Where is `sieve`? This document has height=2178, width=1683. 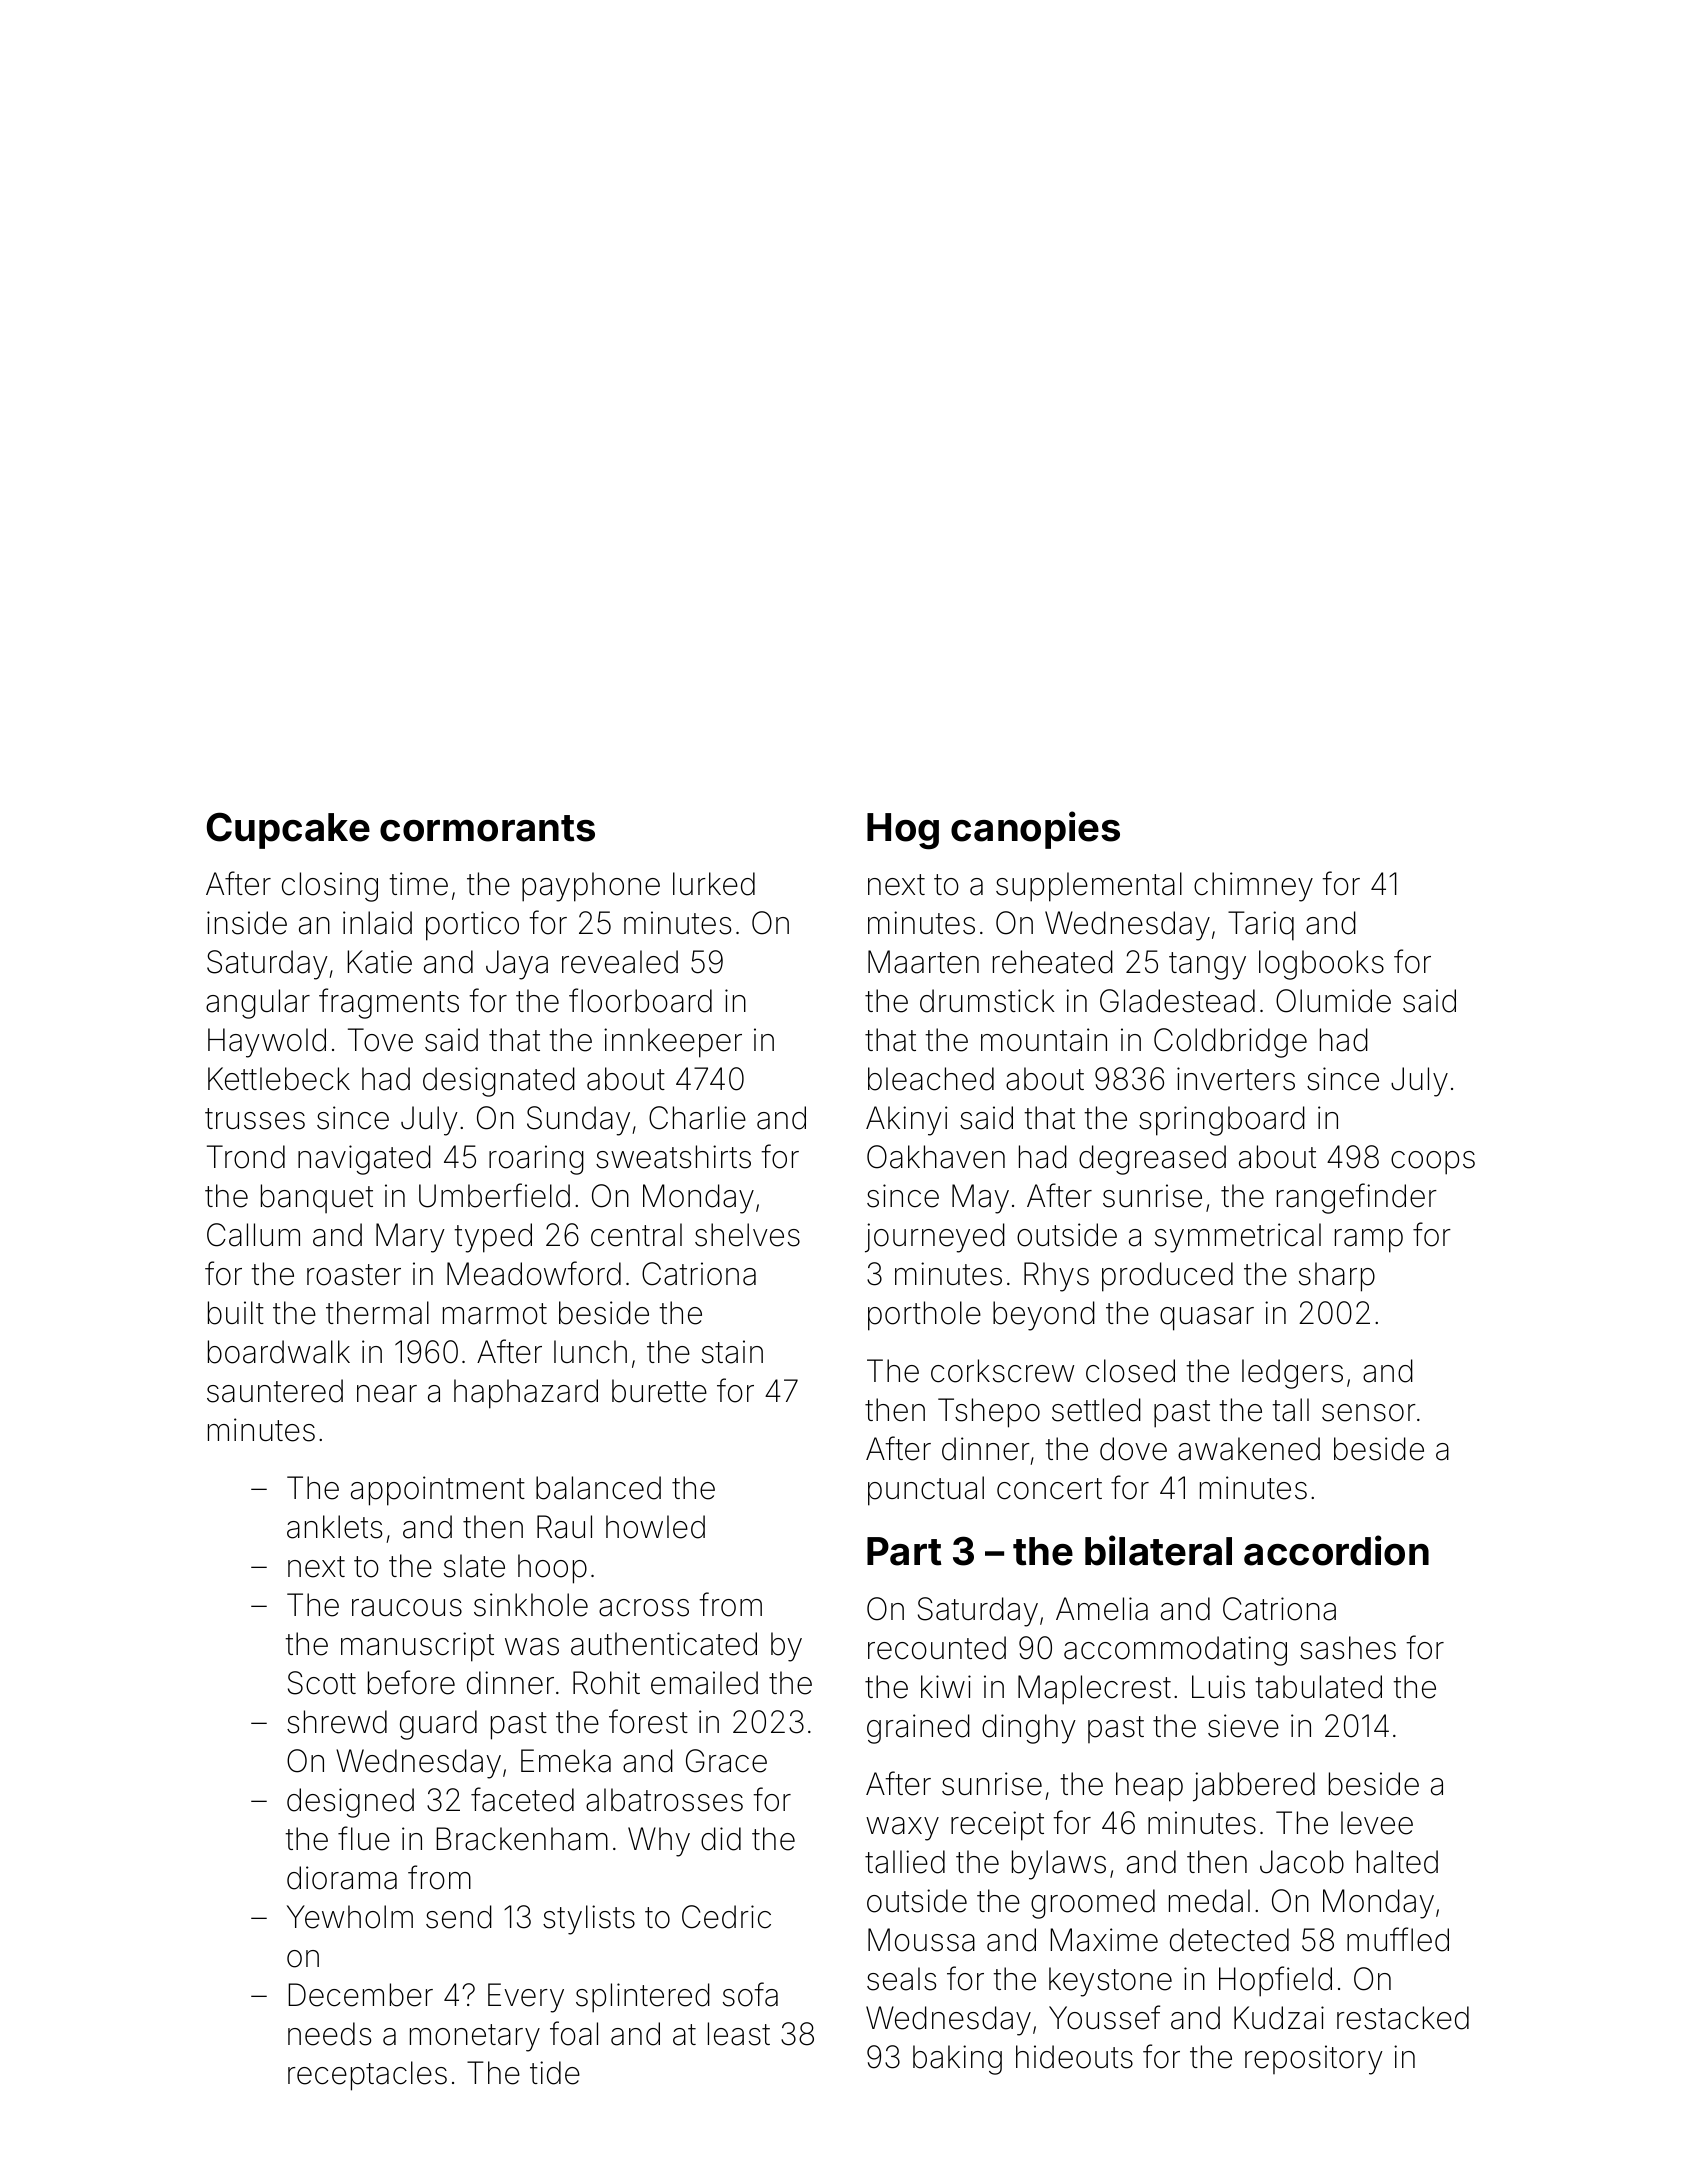 sieve is located at coordinates (1243, 1726).
